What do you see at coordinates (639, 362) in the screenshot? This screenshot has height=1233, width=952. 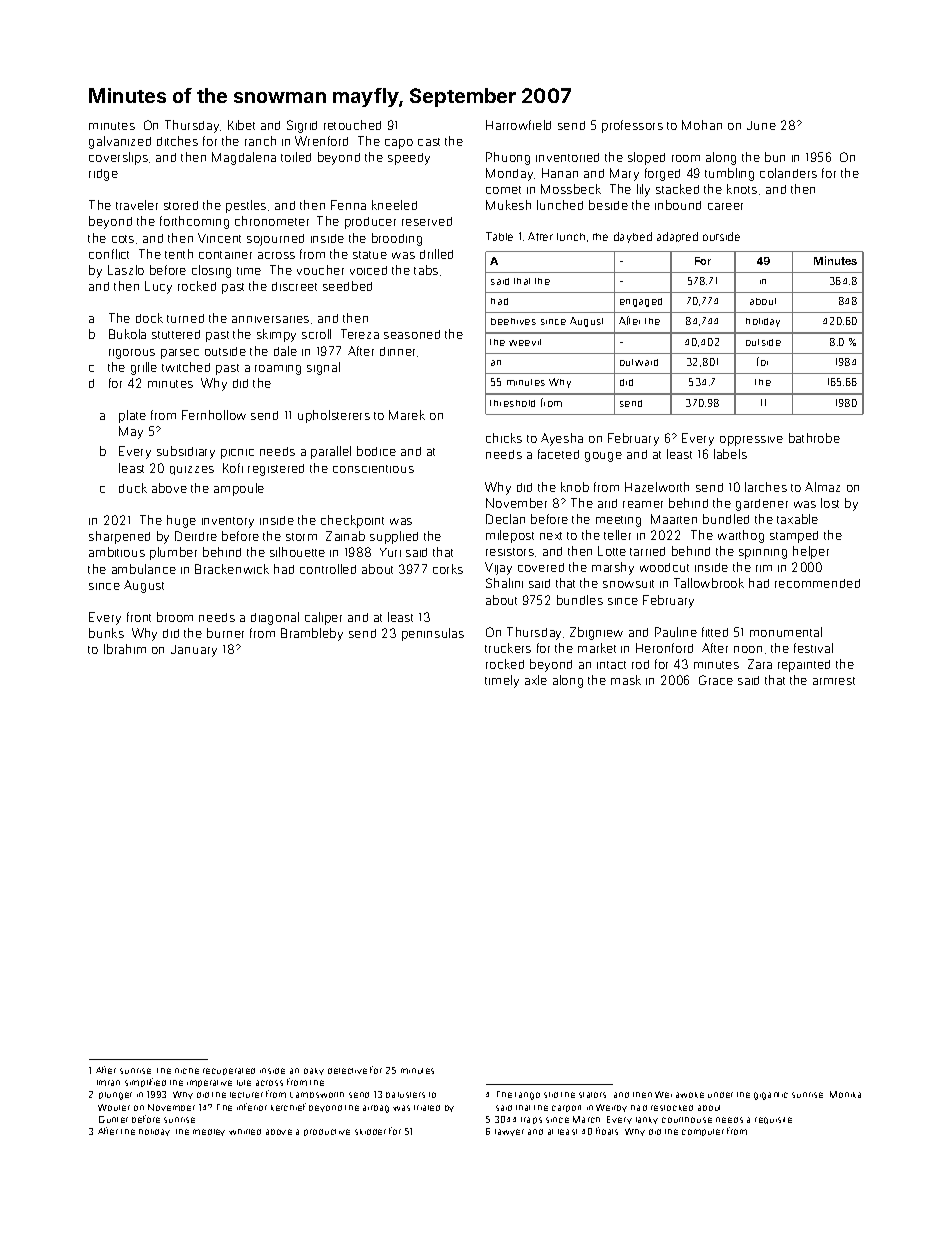 I see `outward` at bounding box center [639, 362].
